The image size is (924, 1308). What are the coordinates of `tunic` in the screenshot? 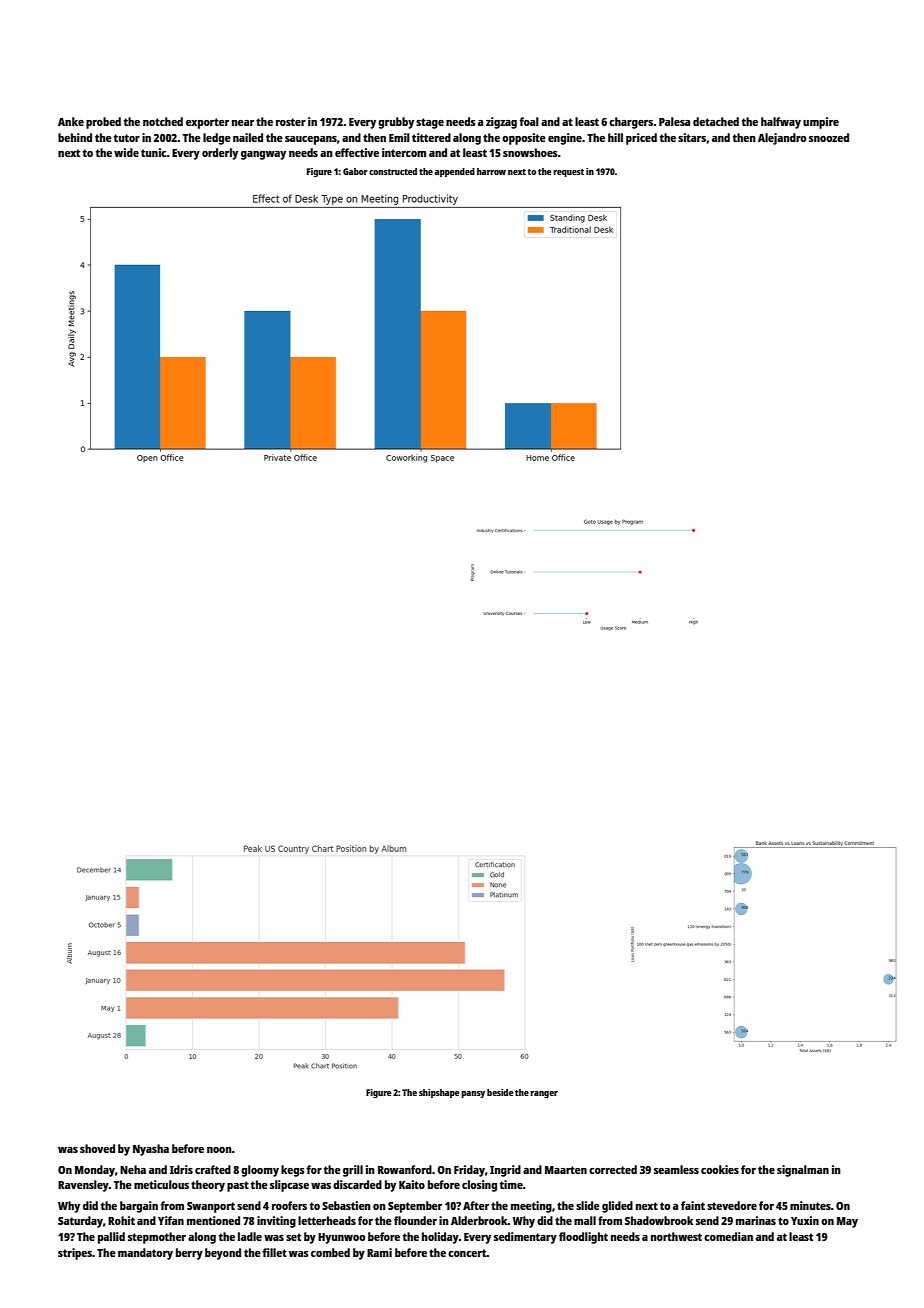 It's located at (153, 152).
